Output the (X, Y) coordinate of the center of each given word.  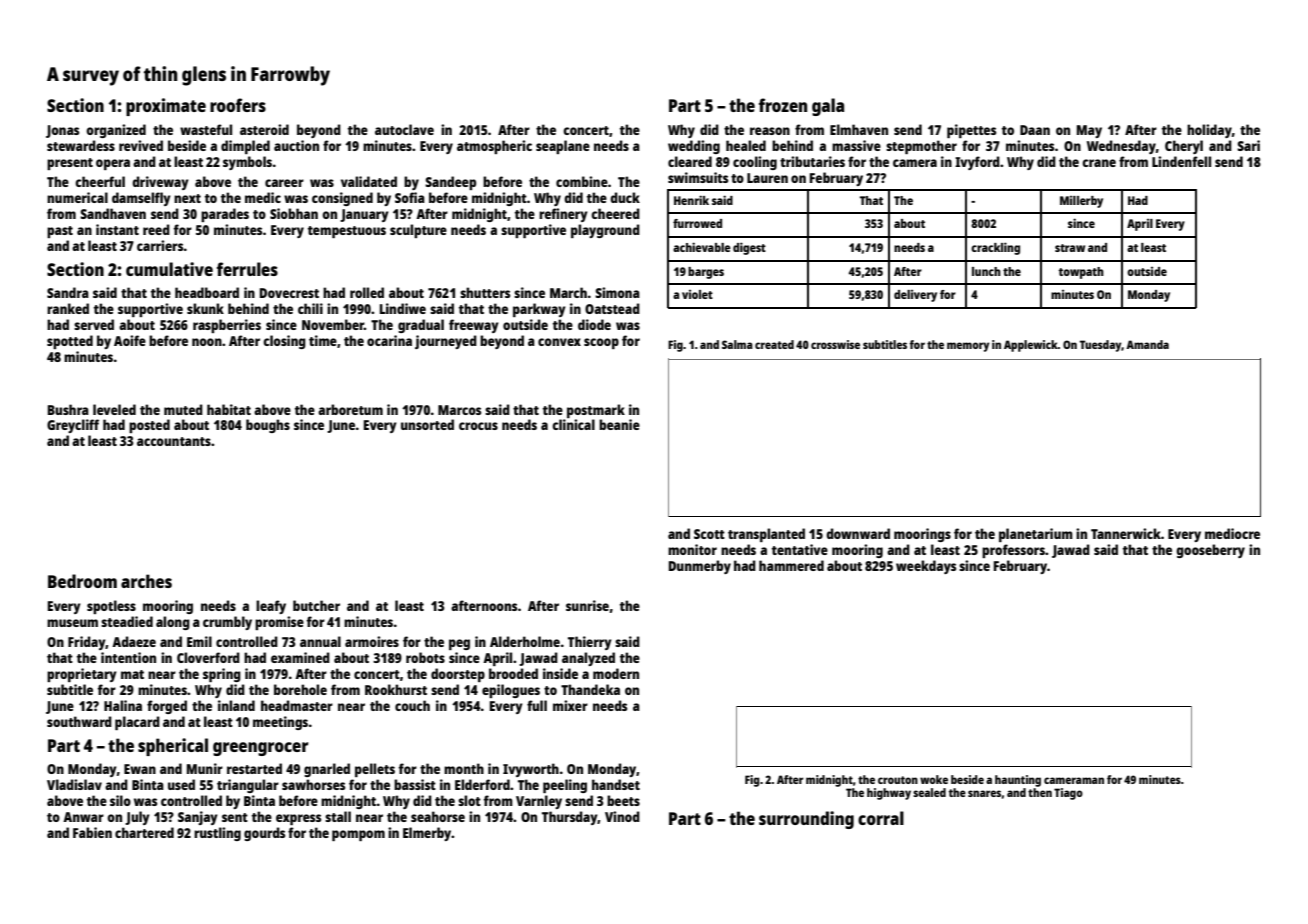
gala (828, 107)
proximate (166, 107)
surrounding (806, 820)
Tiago (1068, 794)
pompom (358, 835)
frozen (783, 105)
